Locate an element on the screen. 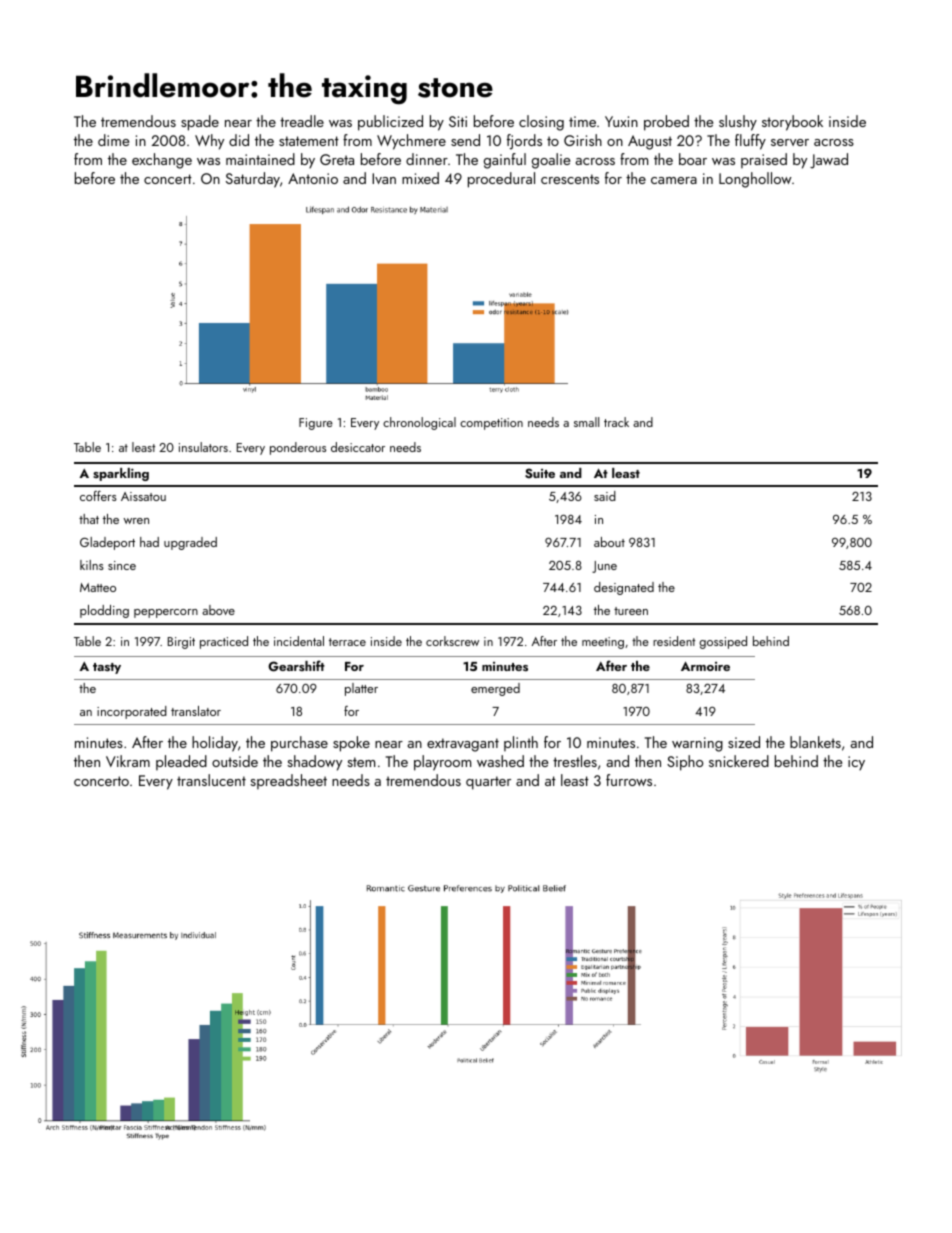  snickered is located at coordinates (739, 761).
